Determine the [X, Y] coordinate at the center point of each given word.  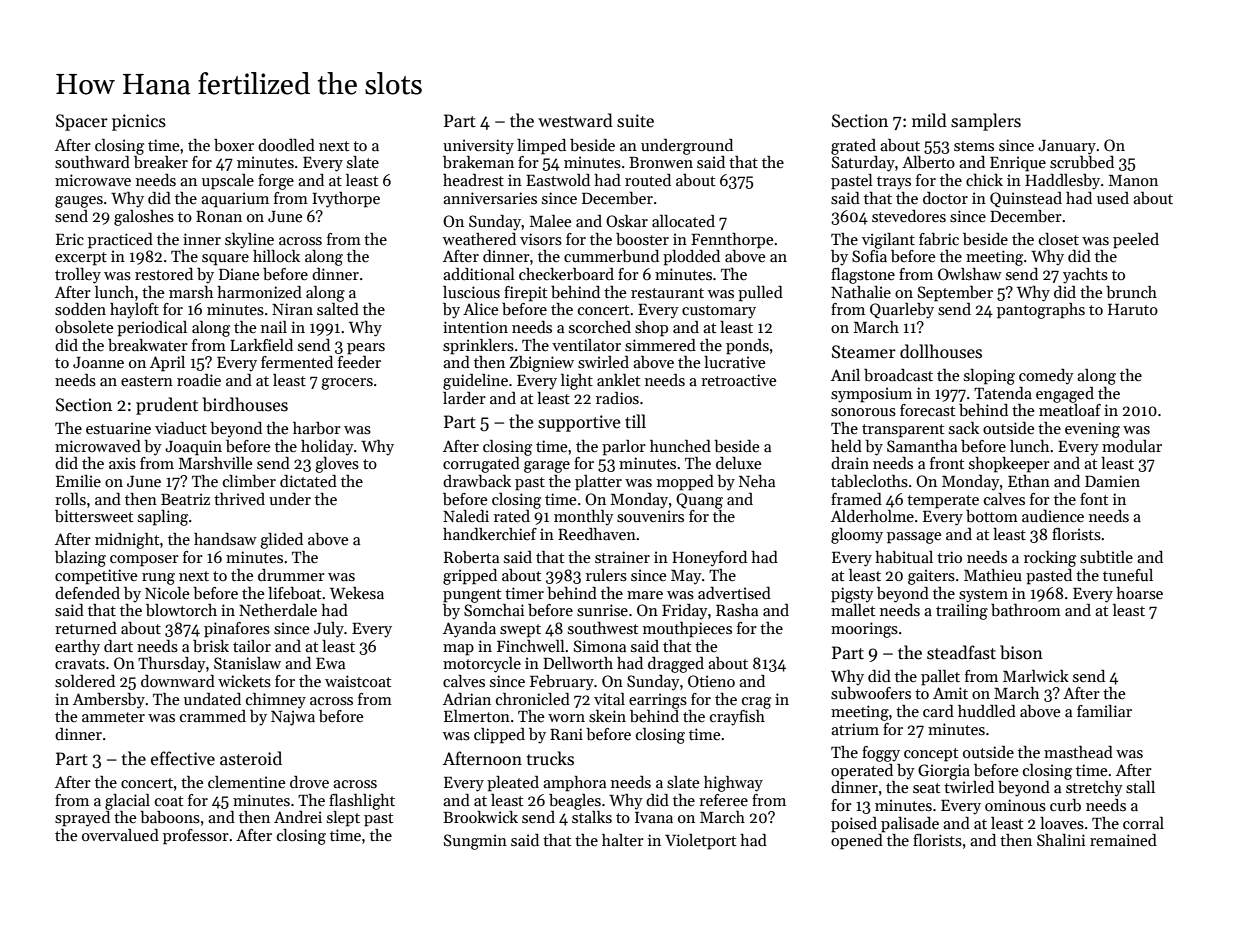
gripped [470, 577]
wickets [244, 681]
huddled [987, 711]
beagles [575, 802]
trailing [962, 612]
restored [164, 274]
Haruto [1133, 309]
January [1067, 147]
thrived [239, 499]
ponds [747, 347]
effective [183, 758]
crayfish [737, 718]
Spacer [82, 122]
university [478, 147]
